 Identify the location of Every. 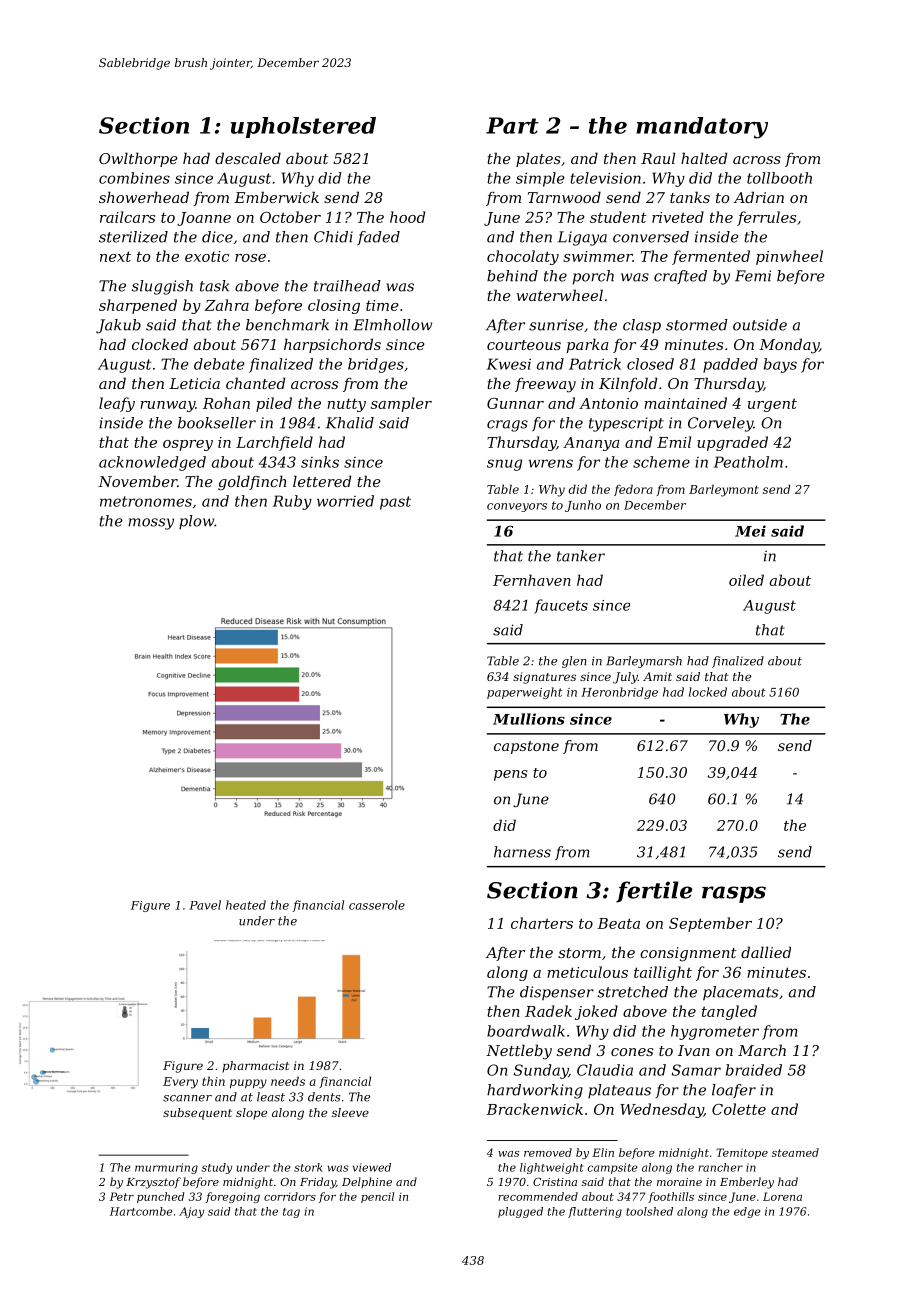
(180, 1083).
